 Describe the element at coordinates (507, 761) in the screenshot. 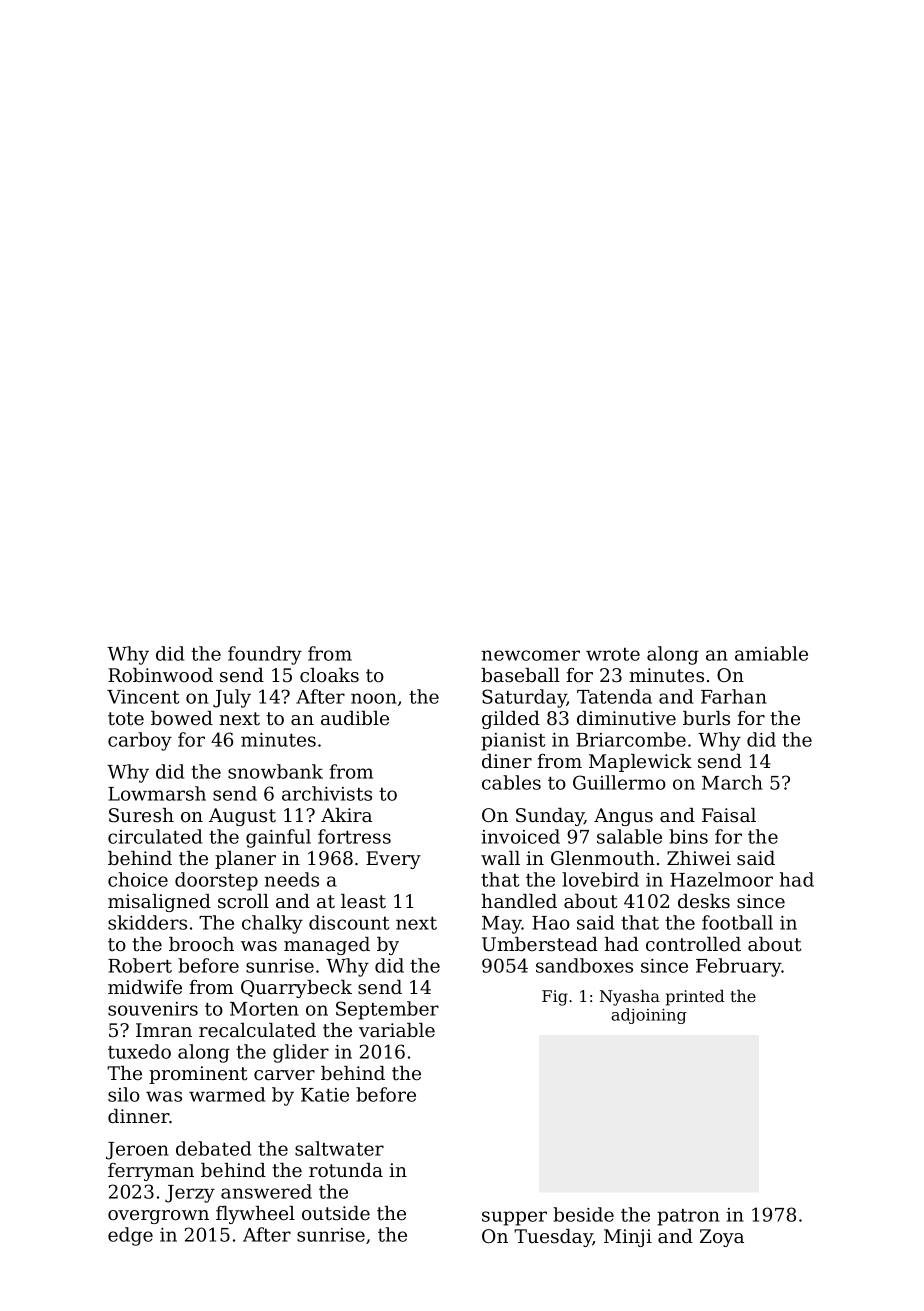

I see `diner` at that location.
